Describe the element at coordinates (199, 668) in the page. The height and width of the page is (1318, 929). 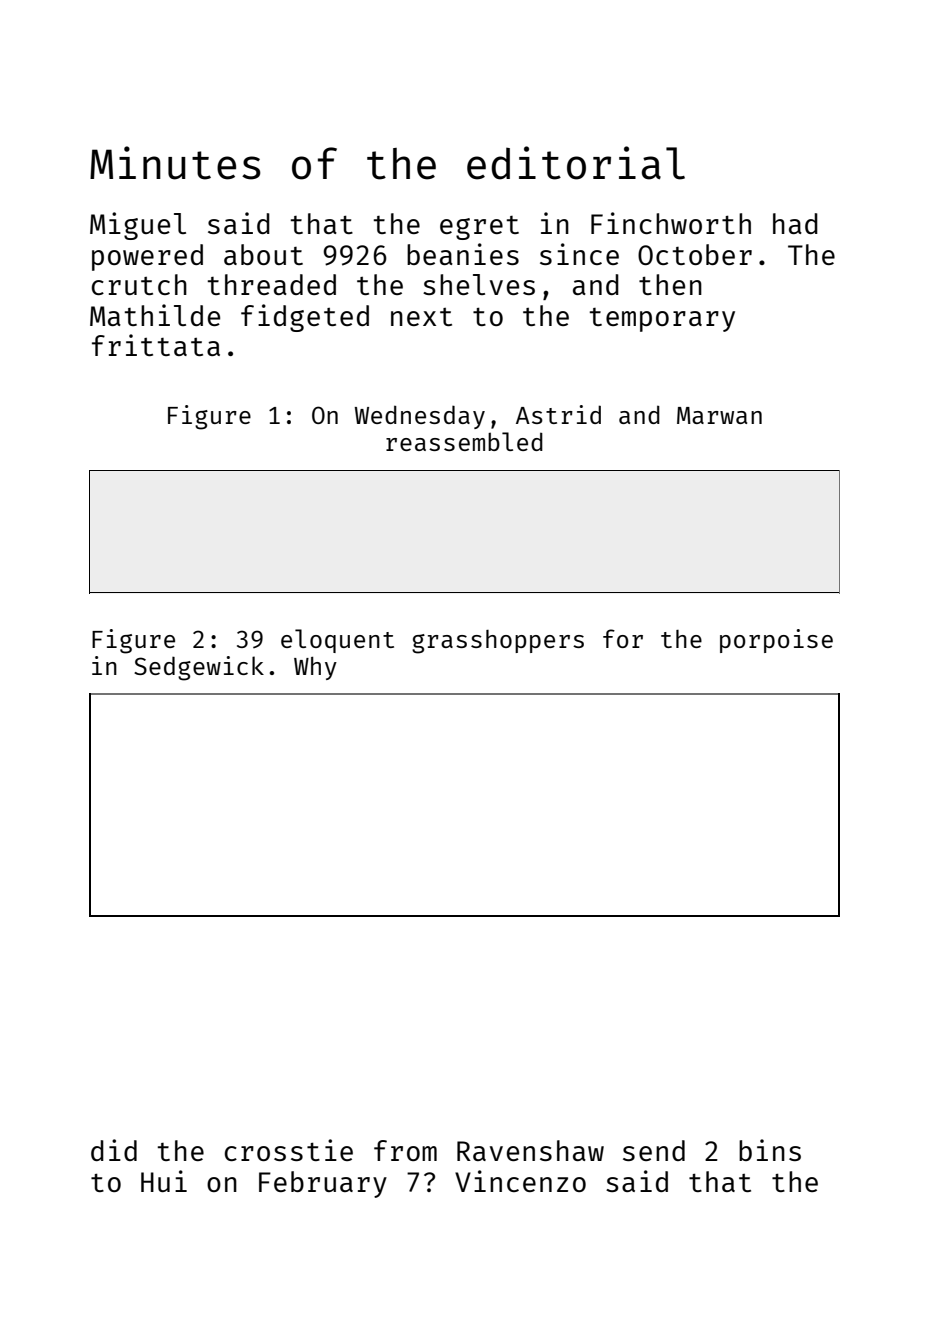
I see `Sedgewick` at that location.
